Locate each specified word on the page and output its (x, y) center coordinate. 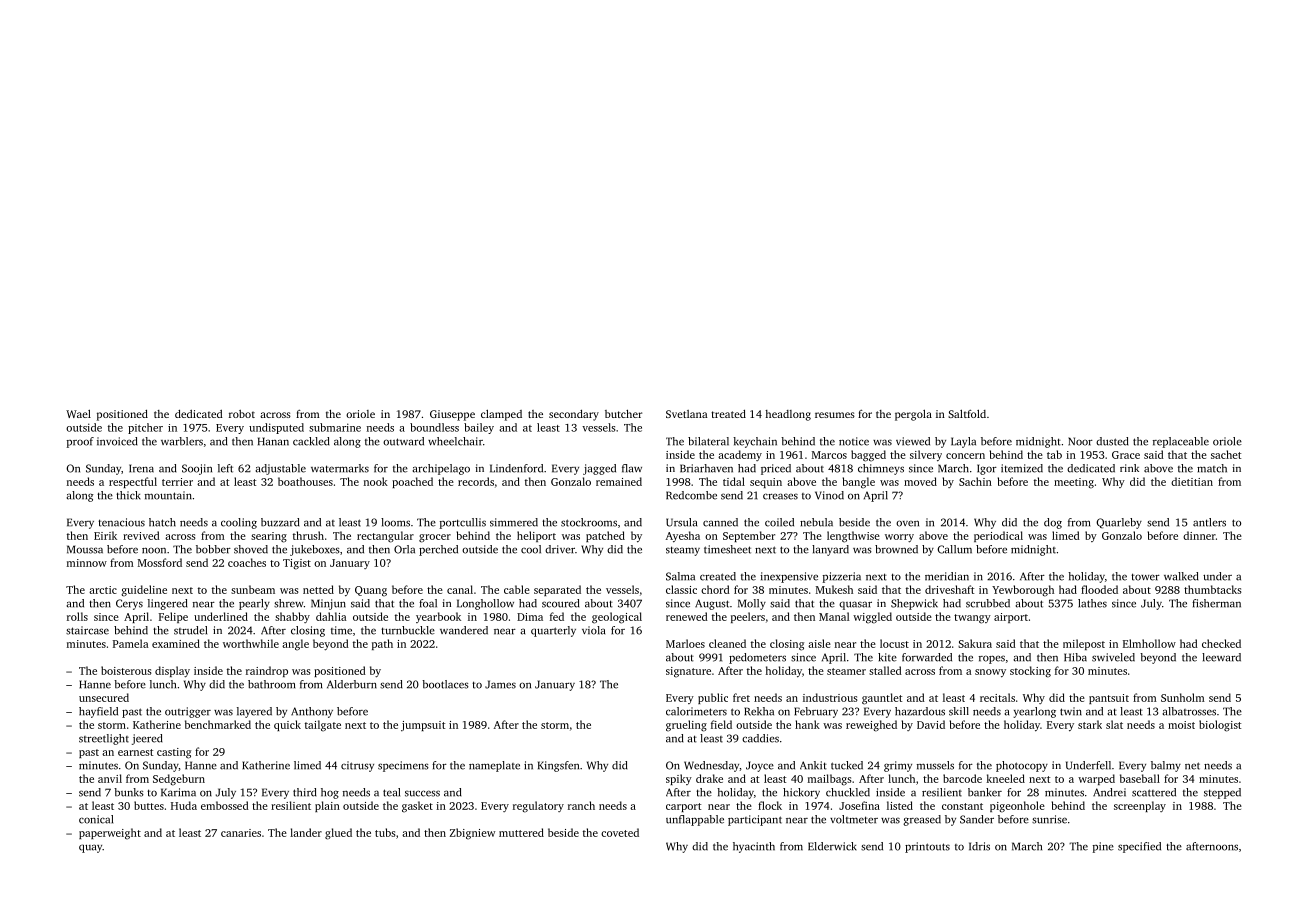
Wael (78, 414)
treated (728, 414)
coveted (620, 832)
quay (90, 848)
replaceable (1181, 442)
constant (962, 806)
